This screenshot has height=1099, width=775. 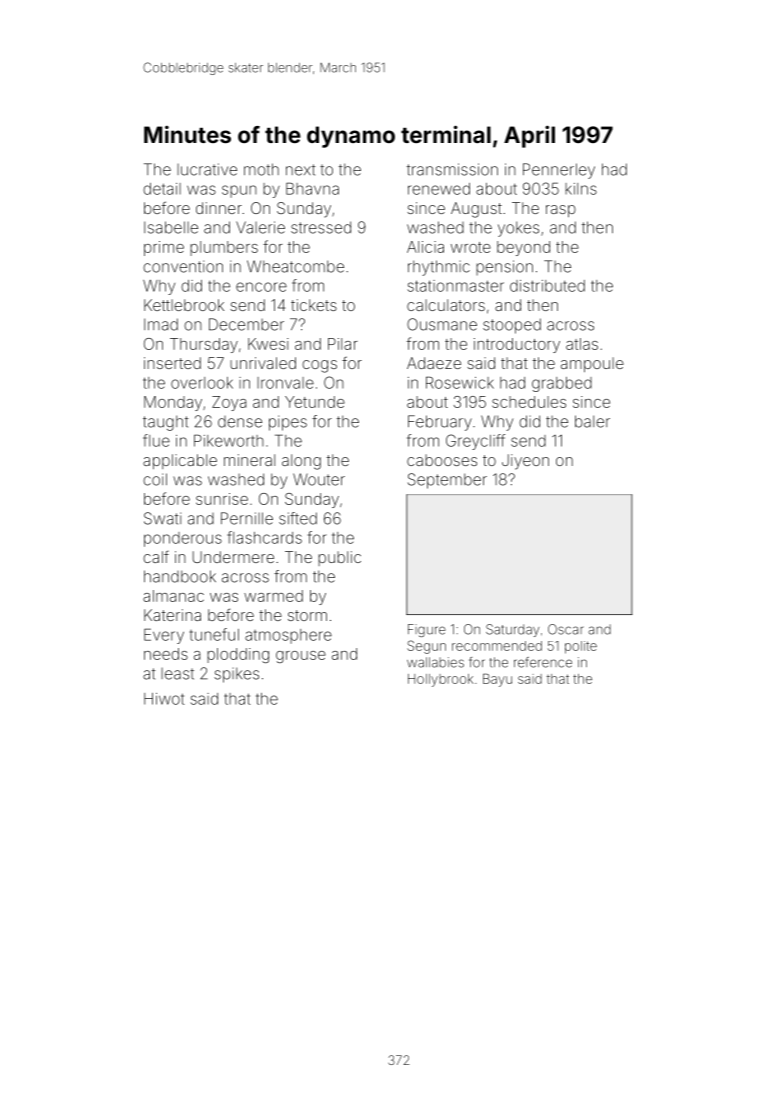 I want to click on Pennerley, so click(x=559, y=171).
